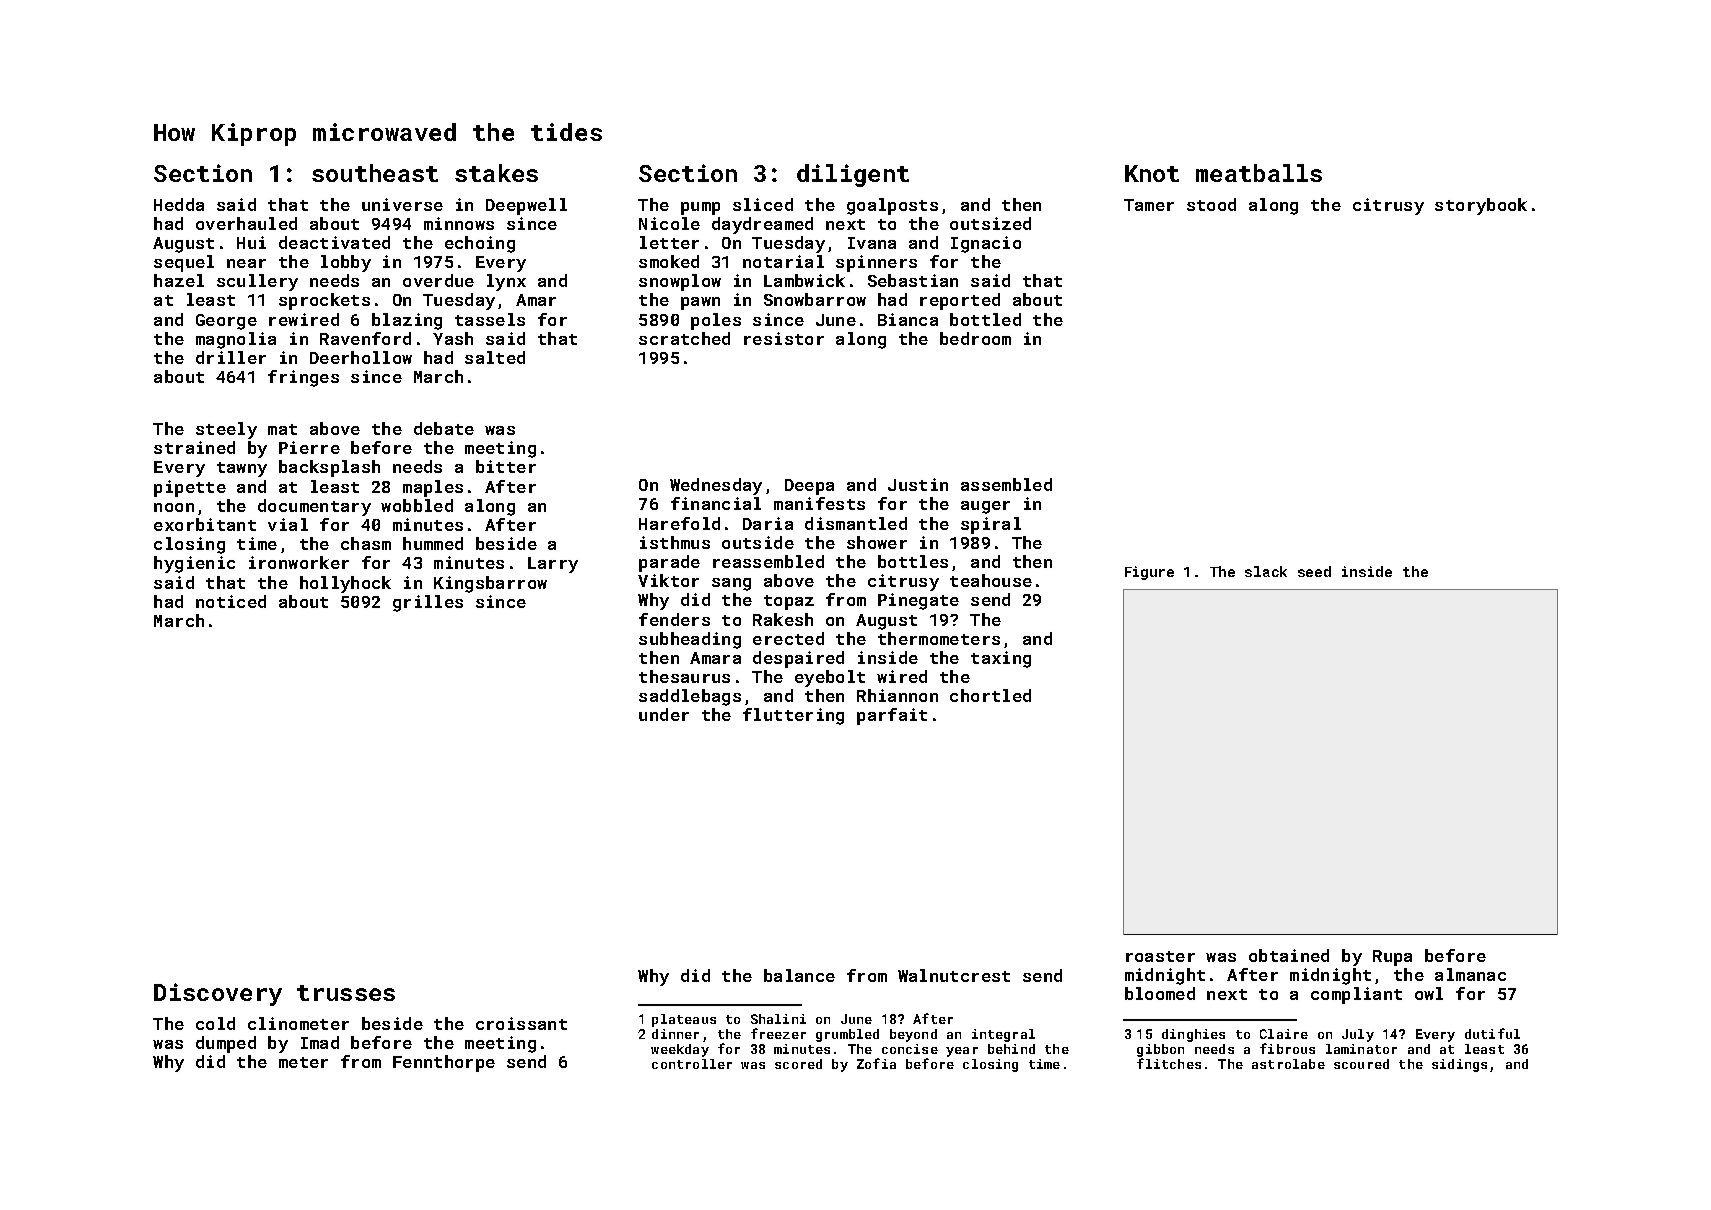 Image resolution: width=1711 pixels, height=1210 pixels. What do you see at coordinates (954, 975) in the screenshot?
I see `Walnutcrest` at bounding box center [954, 975].
